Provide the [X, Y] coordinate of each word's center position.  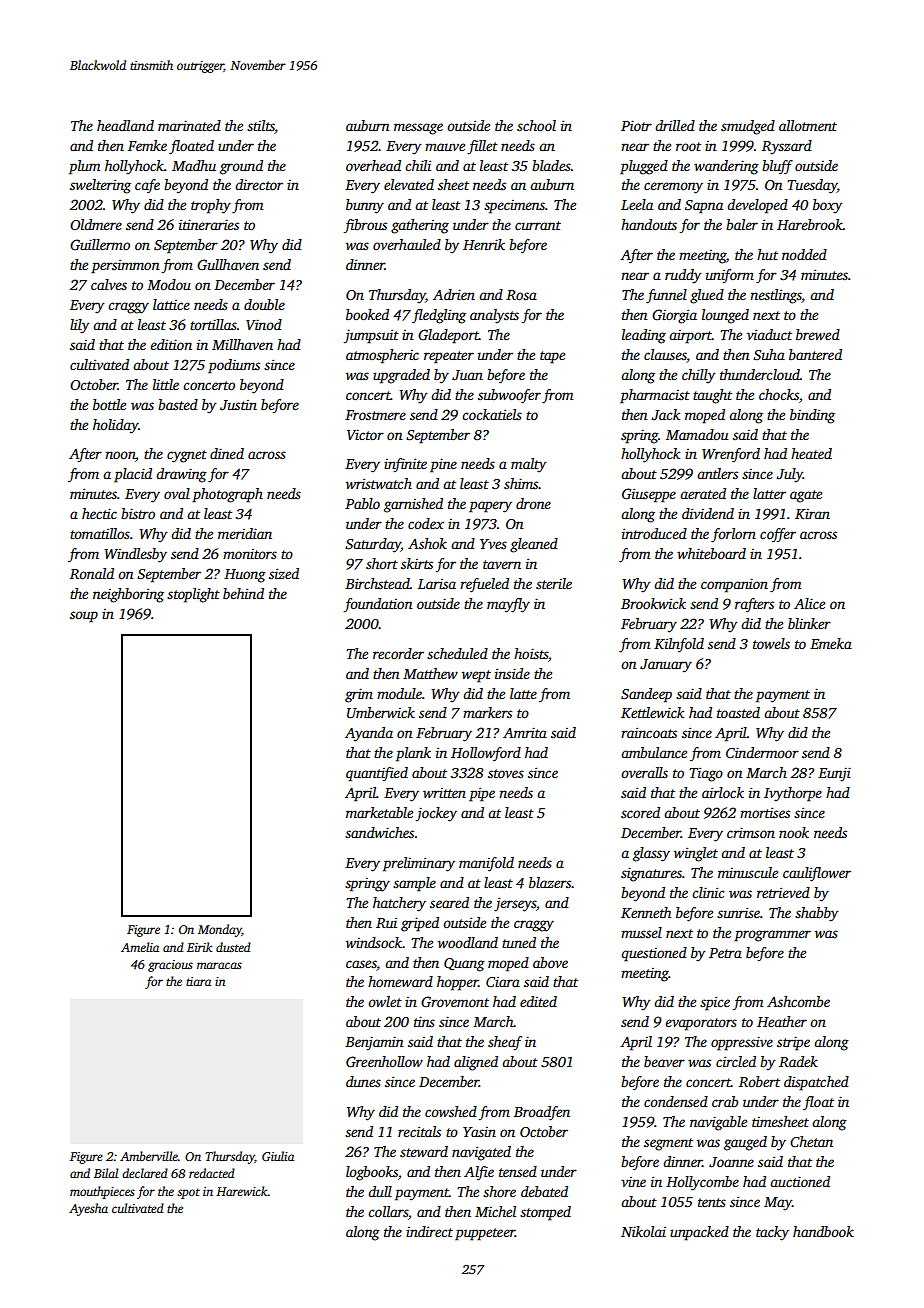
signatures [651, 874]
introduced [654, 533]
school [536, 125]
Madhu [194, 165]
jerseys [515, 904]
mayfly [508, 605]
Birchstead [377, 583]
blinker [809, 623]
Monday [220, 930]
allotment [808, 125]
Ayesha [88, 1209]
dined [227, 453]
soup [84, 617]
